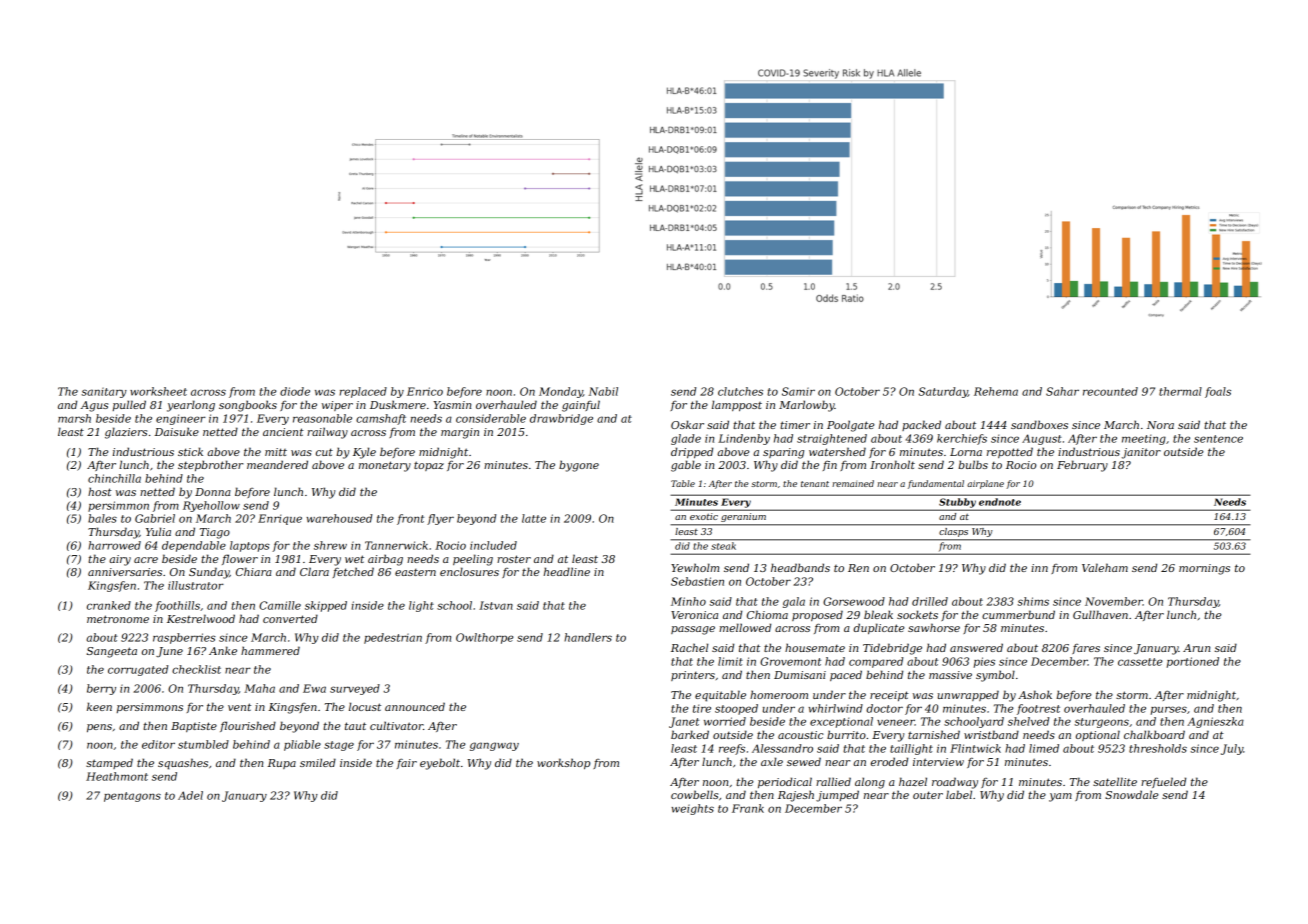 The width and height of the screenshot is (1308, 924). I want to click on Nabil, so click(603, 391).
